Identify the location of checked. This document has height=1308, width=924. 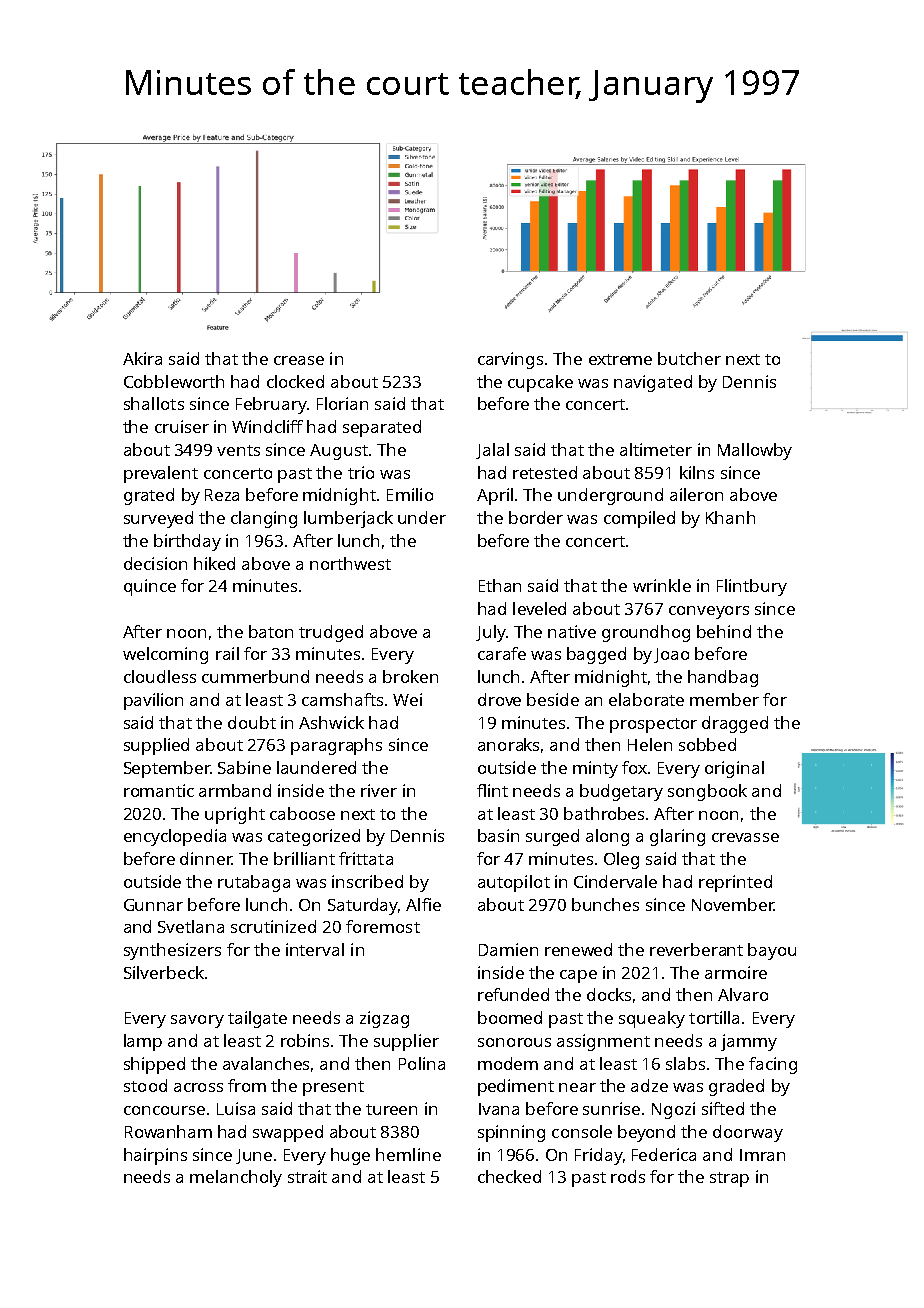
(509, 1176).
